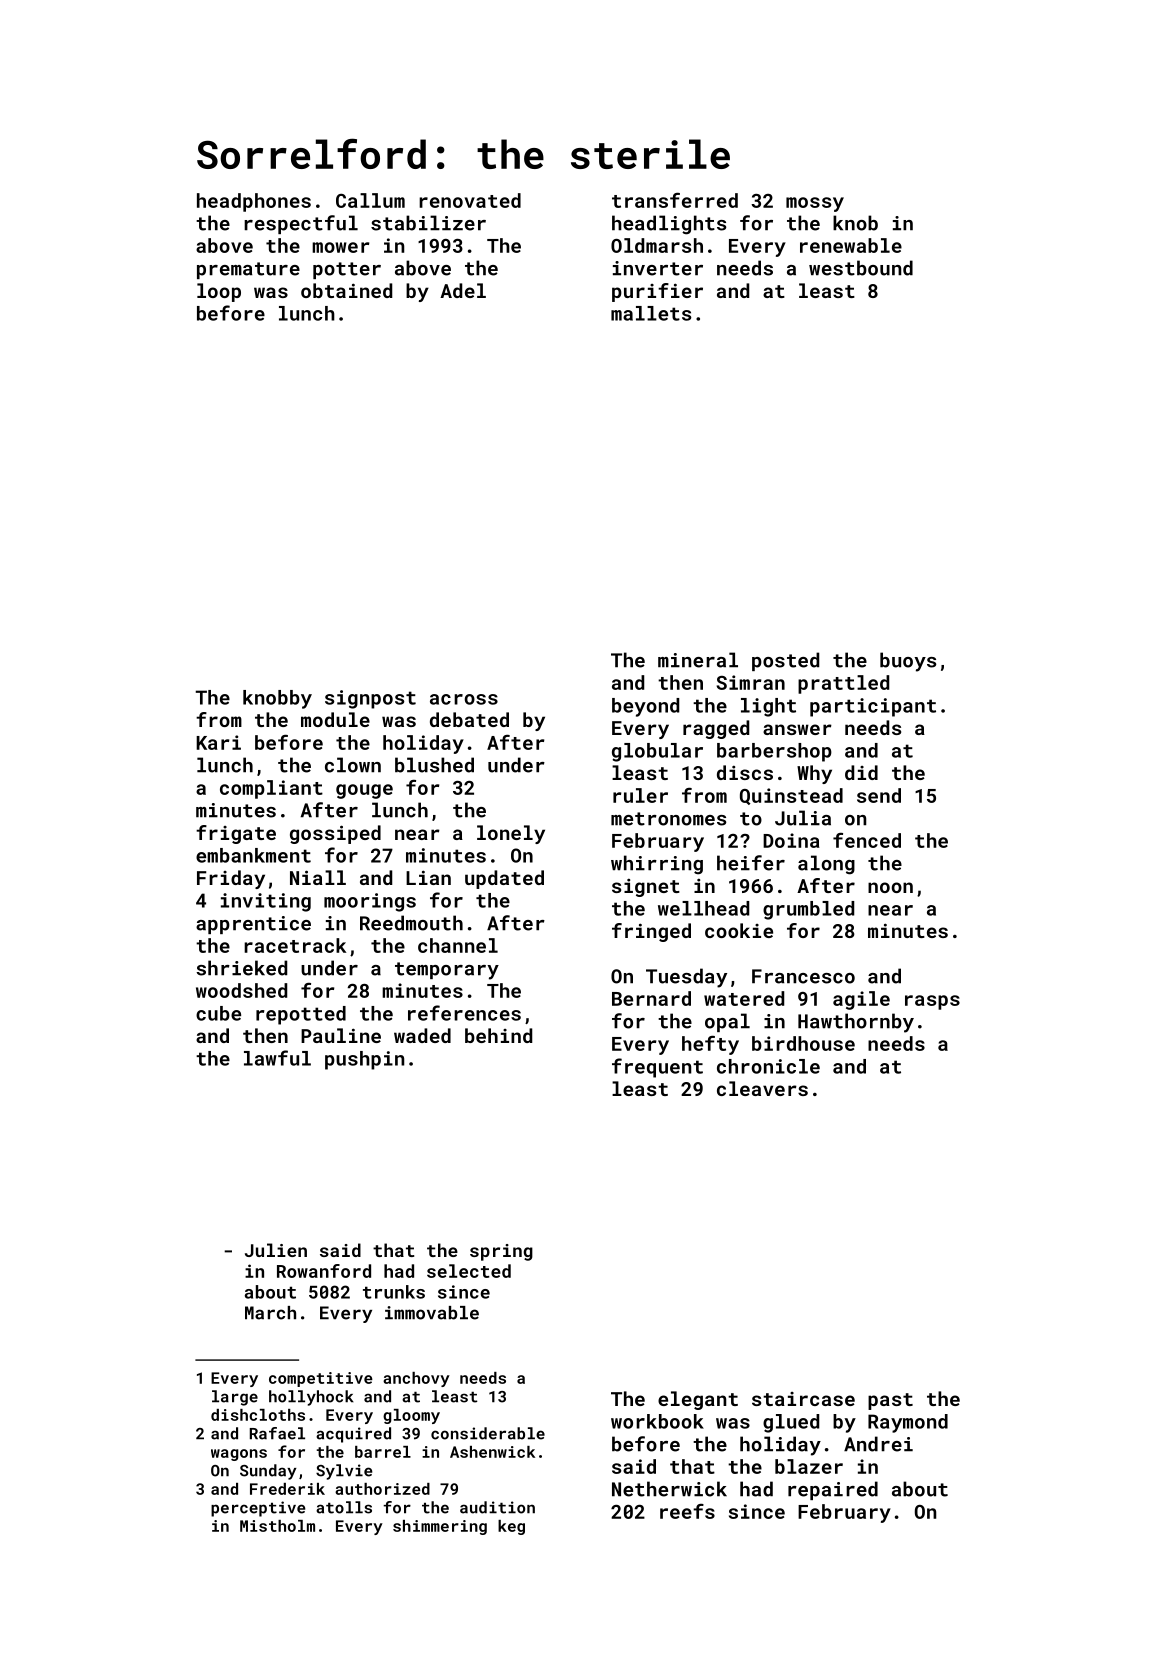 This page has width=1165, height=1654. What do you see at coordinates (248, 270) in the page?
I see `premature` at bounding box center [248, 270].
